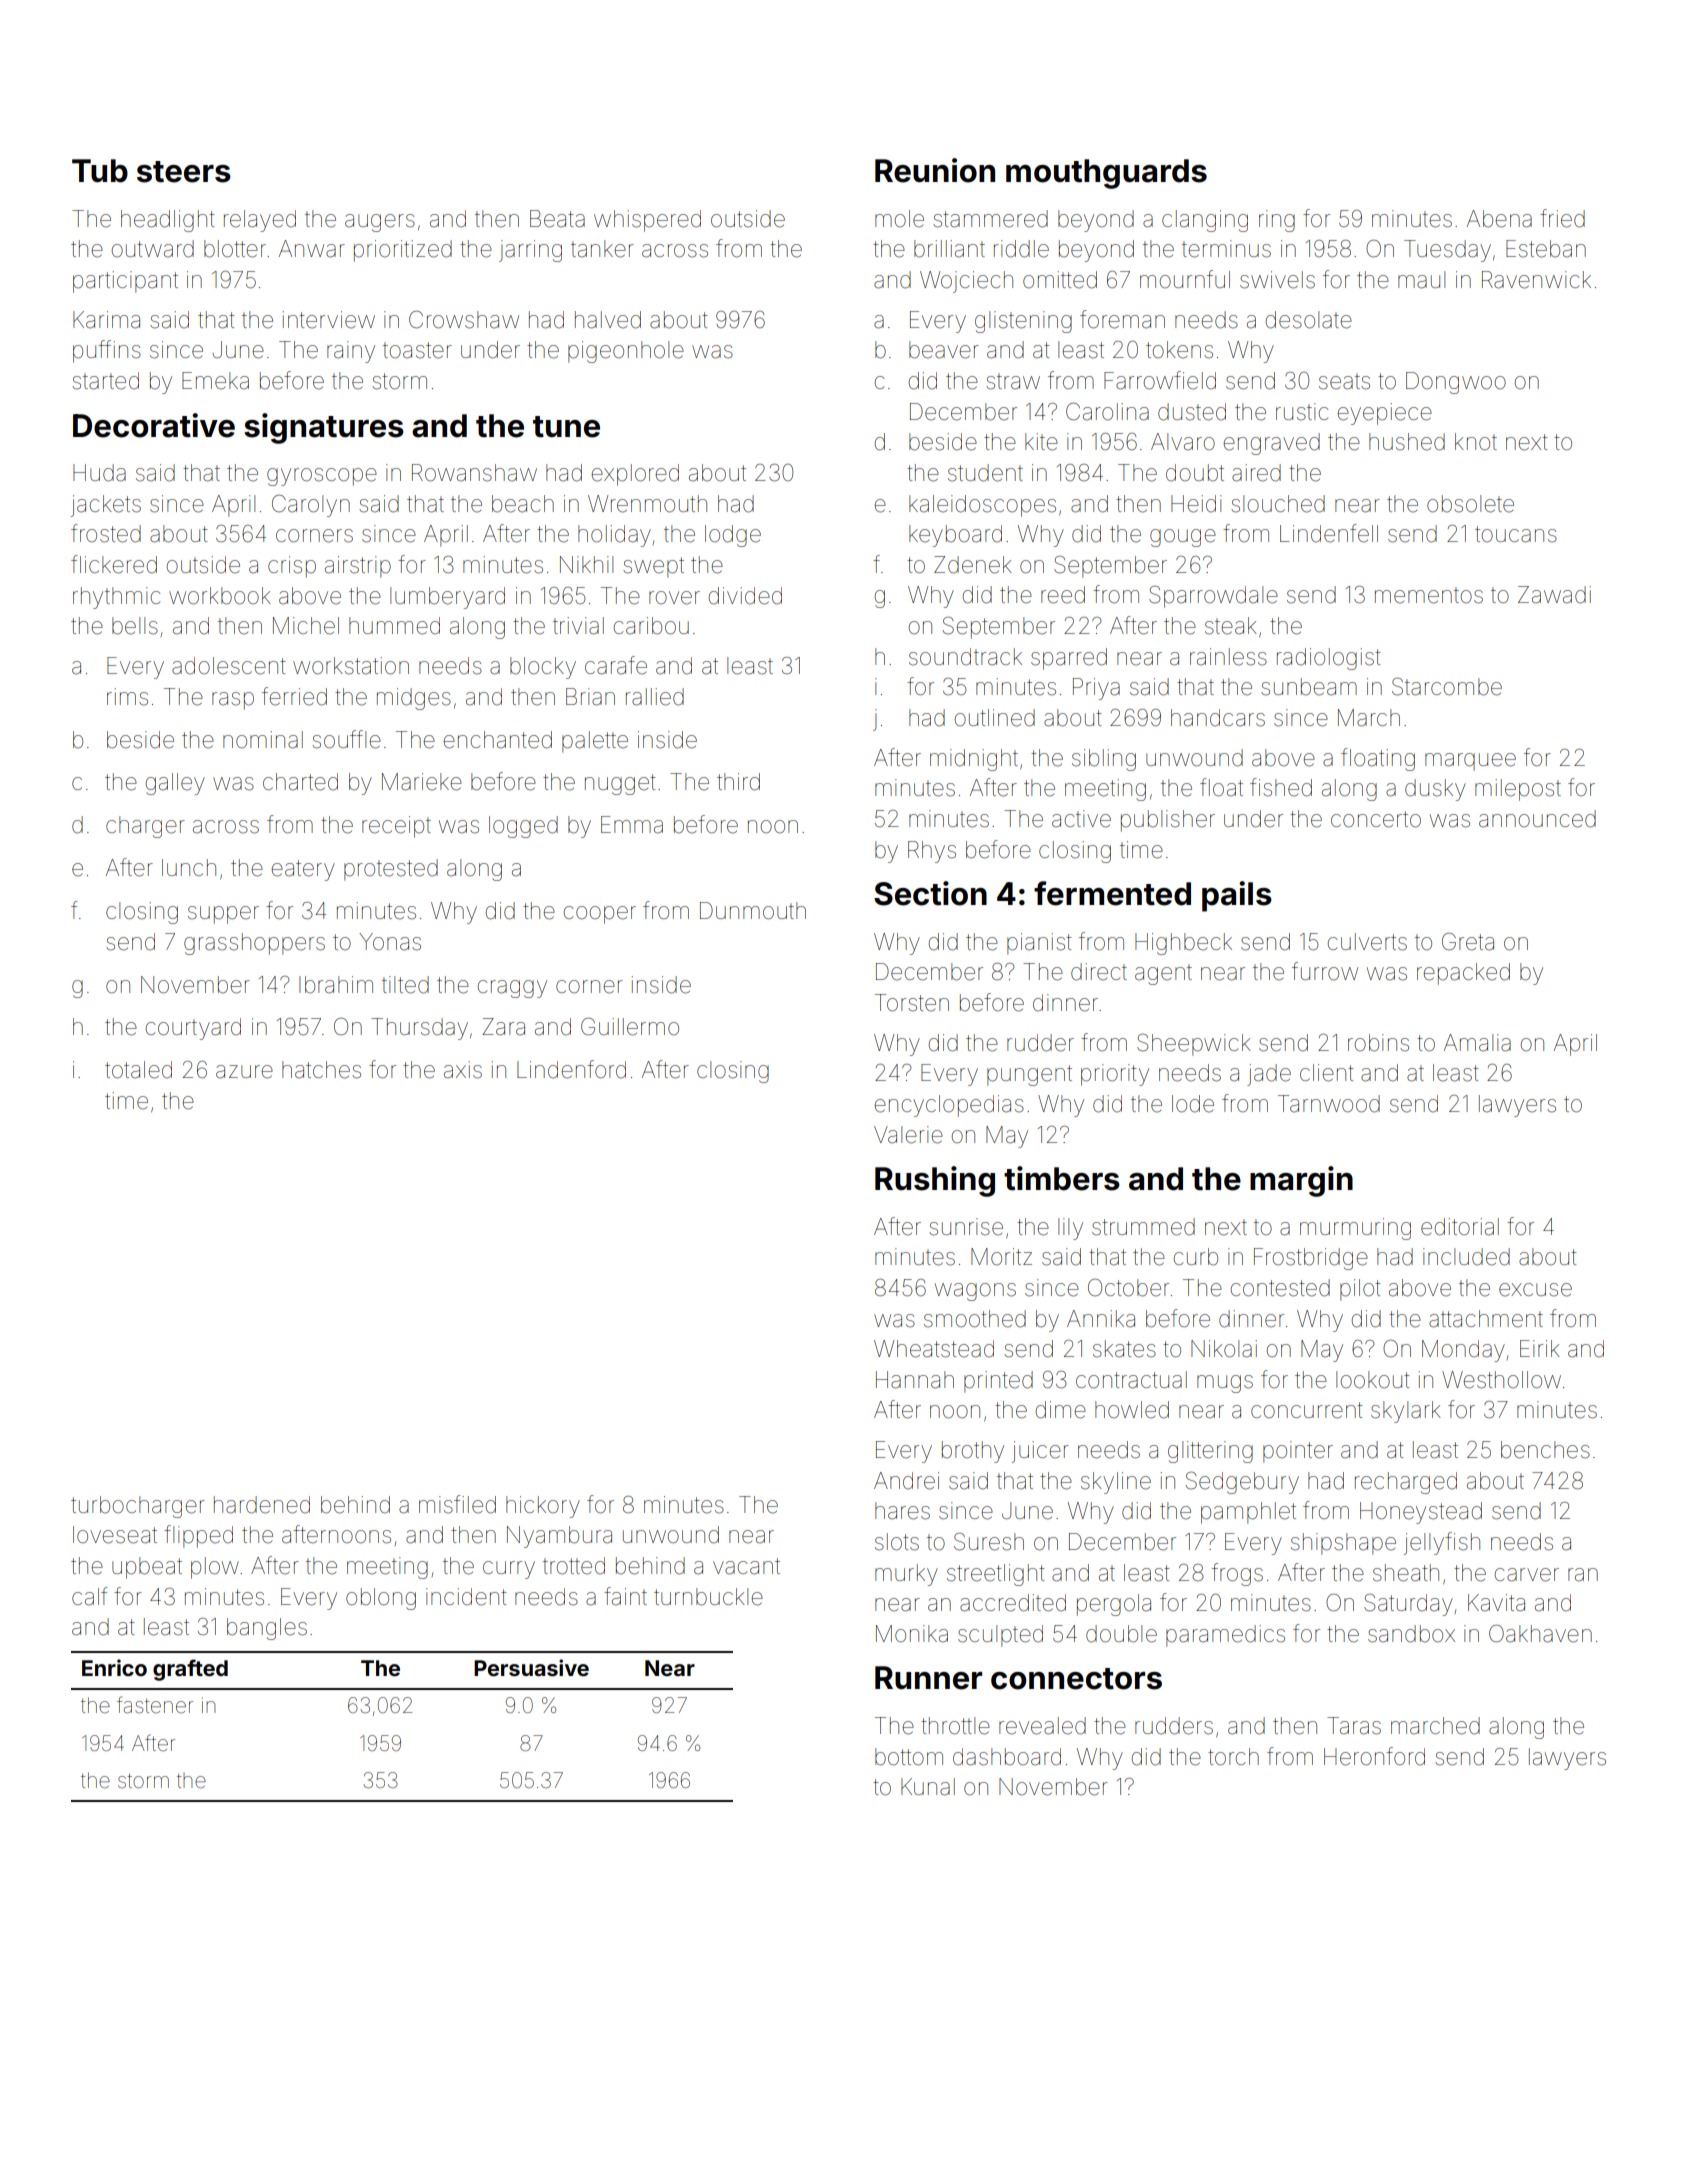 The height and width of the screenshot is (2178, 1683). I want to click on Reunion, so click(935, 170).
